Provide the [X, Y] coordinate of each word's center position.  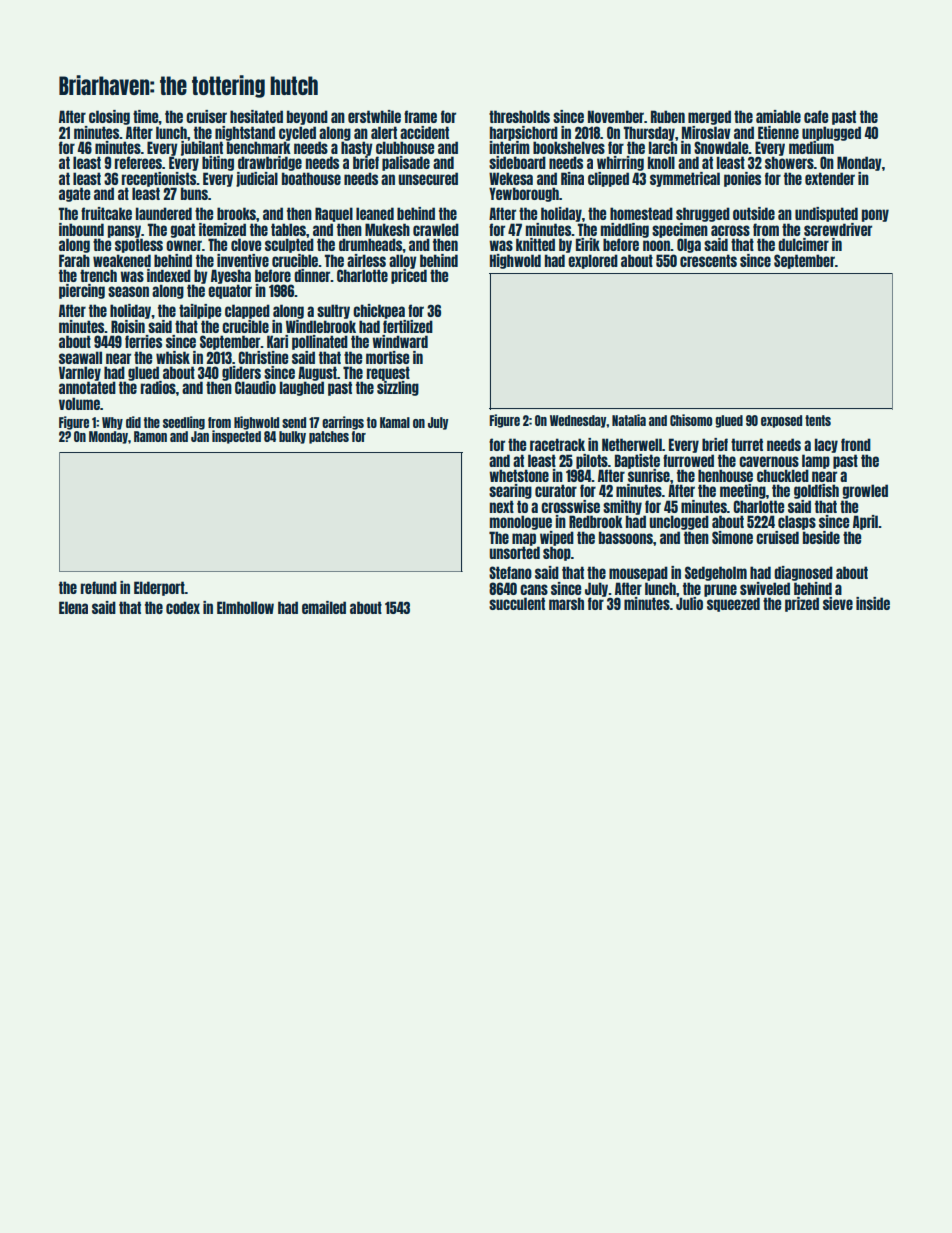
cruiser [206, 116]
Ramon [150, 436]
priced [409, 276]
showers [789, 163]
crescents [708, 260]
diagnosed [803, 573]
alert [384, 132]
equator [230, 291]
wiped [557, 538]
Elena [73, 607]
